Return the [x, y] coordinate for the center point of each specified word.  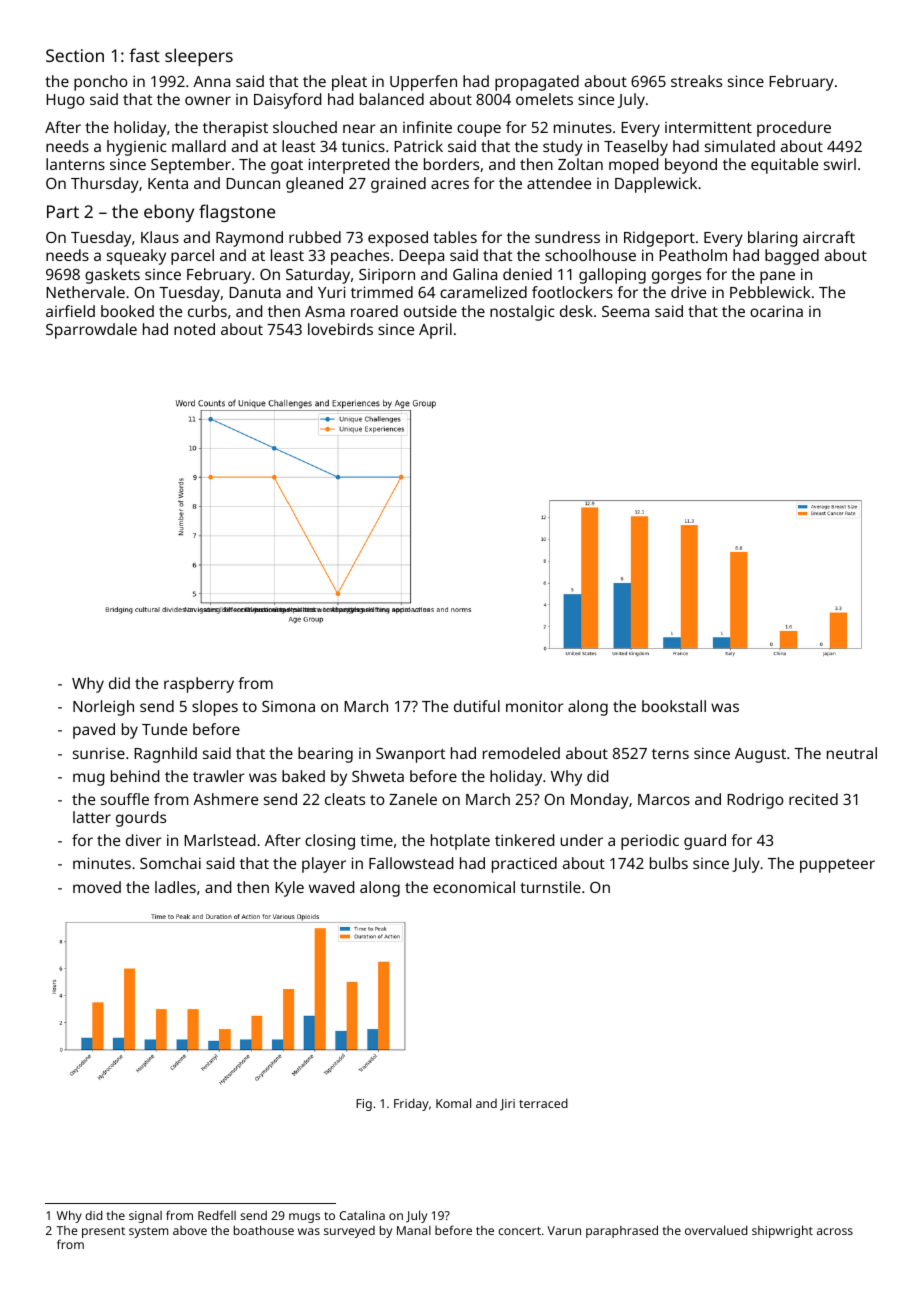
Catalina [362, 1215]
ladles [175, 887]
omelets [544, 99]
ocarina [776, 311]
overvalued [716, 1230]
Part [63, 211]
